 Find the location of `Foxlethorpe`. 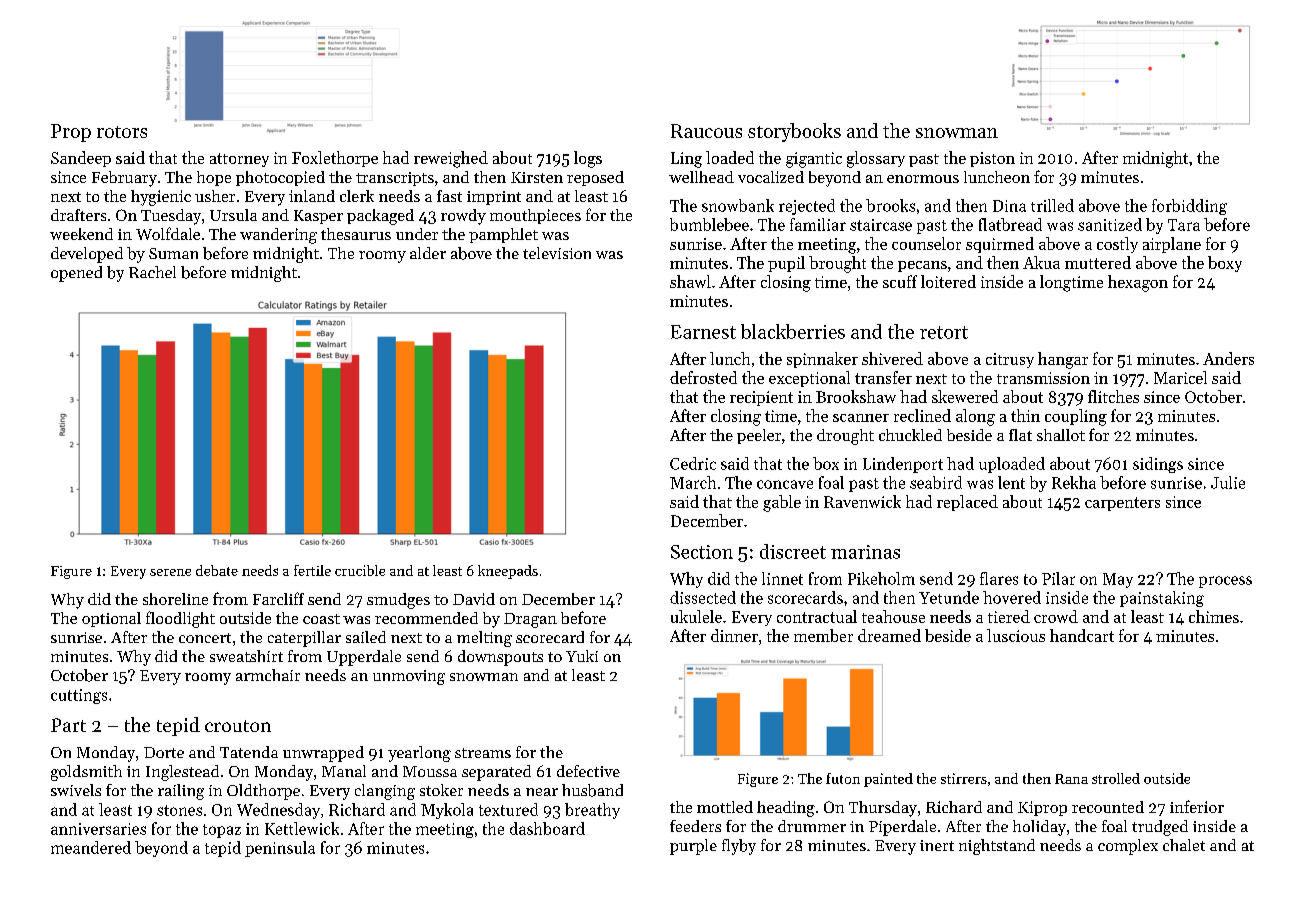

Foxlethorpe is located at coordinates (335, 159).
